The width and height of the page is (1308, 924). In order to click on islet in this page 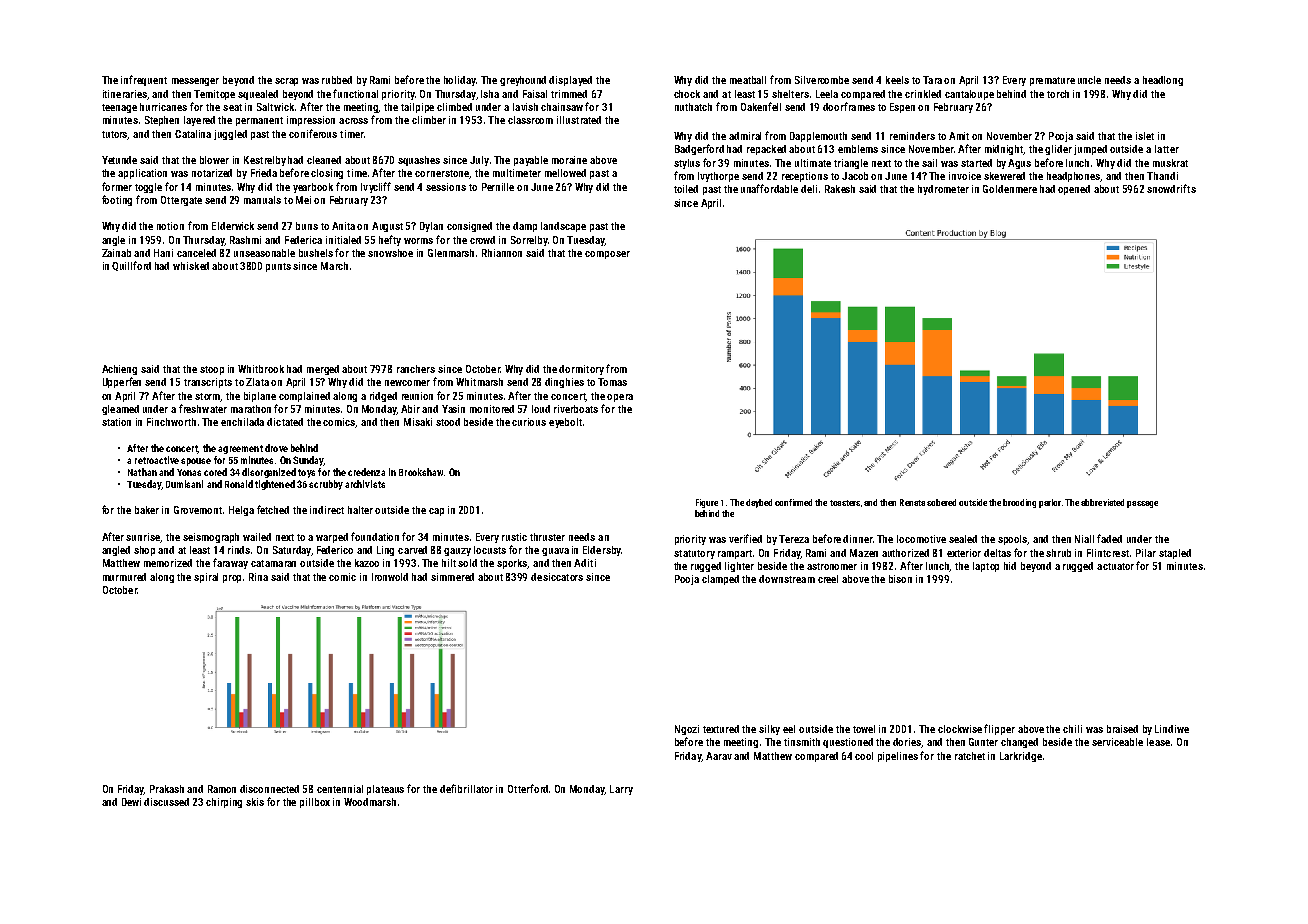, I will do `click(1145, 136)`.
